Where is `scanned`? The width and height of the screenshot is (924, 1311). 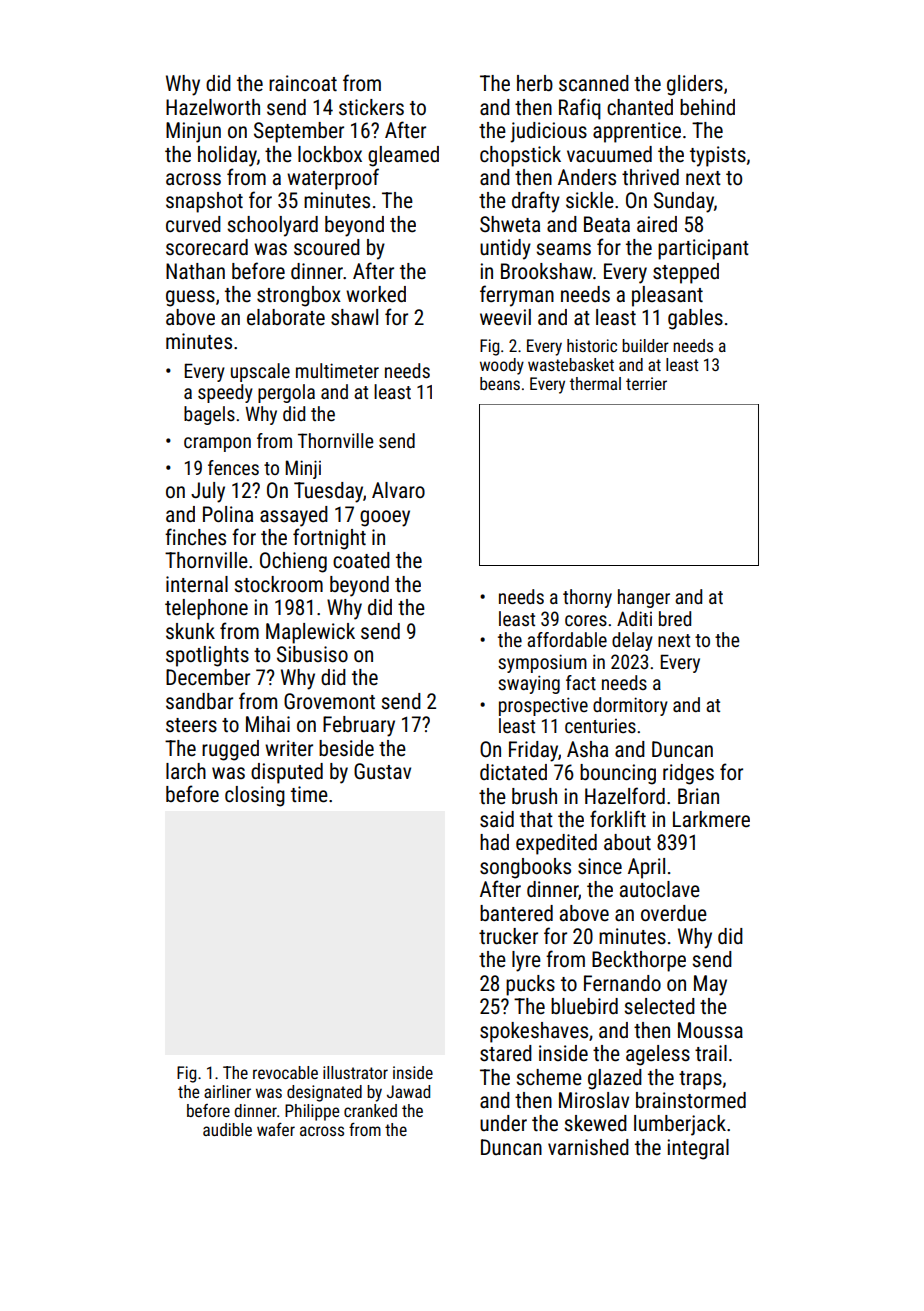
scanned is located at coordinates (594, 83).
